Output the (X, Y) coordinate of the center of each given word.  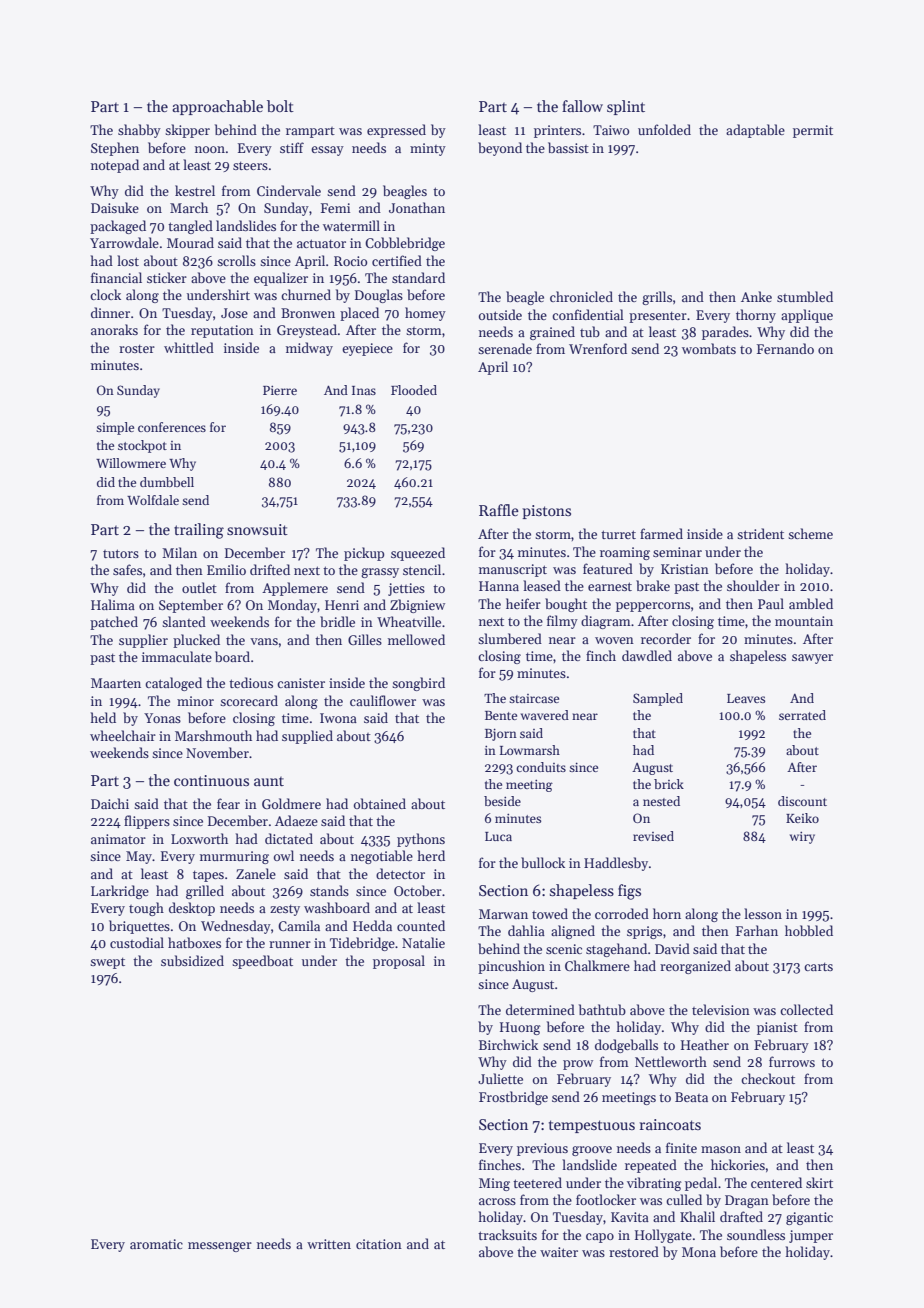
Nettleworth (671, 1061)
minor (195, 701)
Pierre (280, 390)
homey (425, 314)
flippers (147, 822)
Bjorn (501, 734)
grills (657, 298)
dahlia (526, 930)
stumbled (805, 296)
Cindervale (289, 190)
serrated (802, 715)
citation (379, 1244)
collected (806, 1009)
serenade (505, 348)
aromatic (156, 1244)
